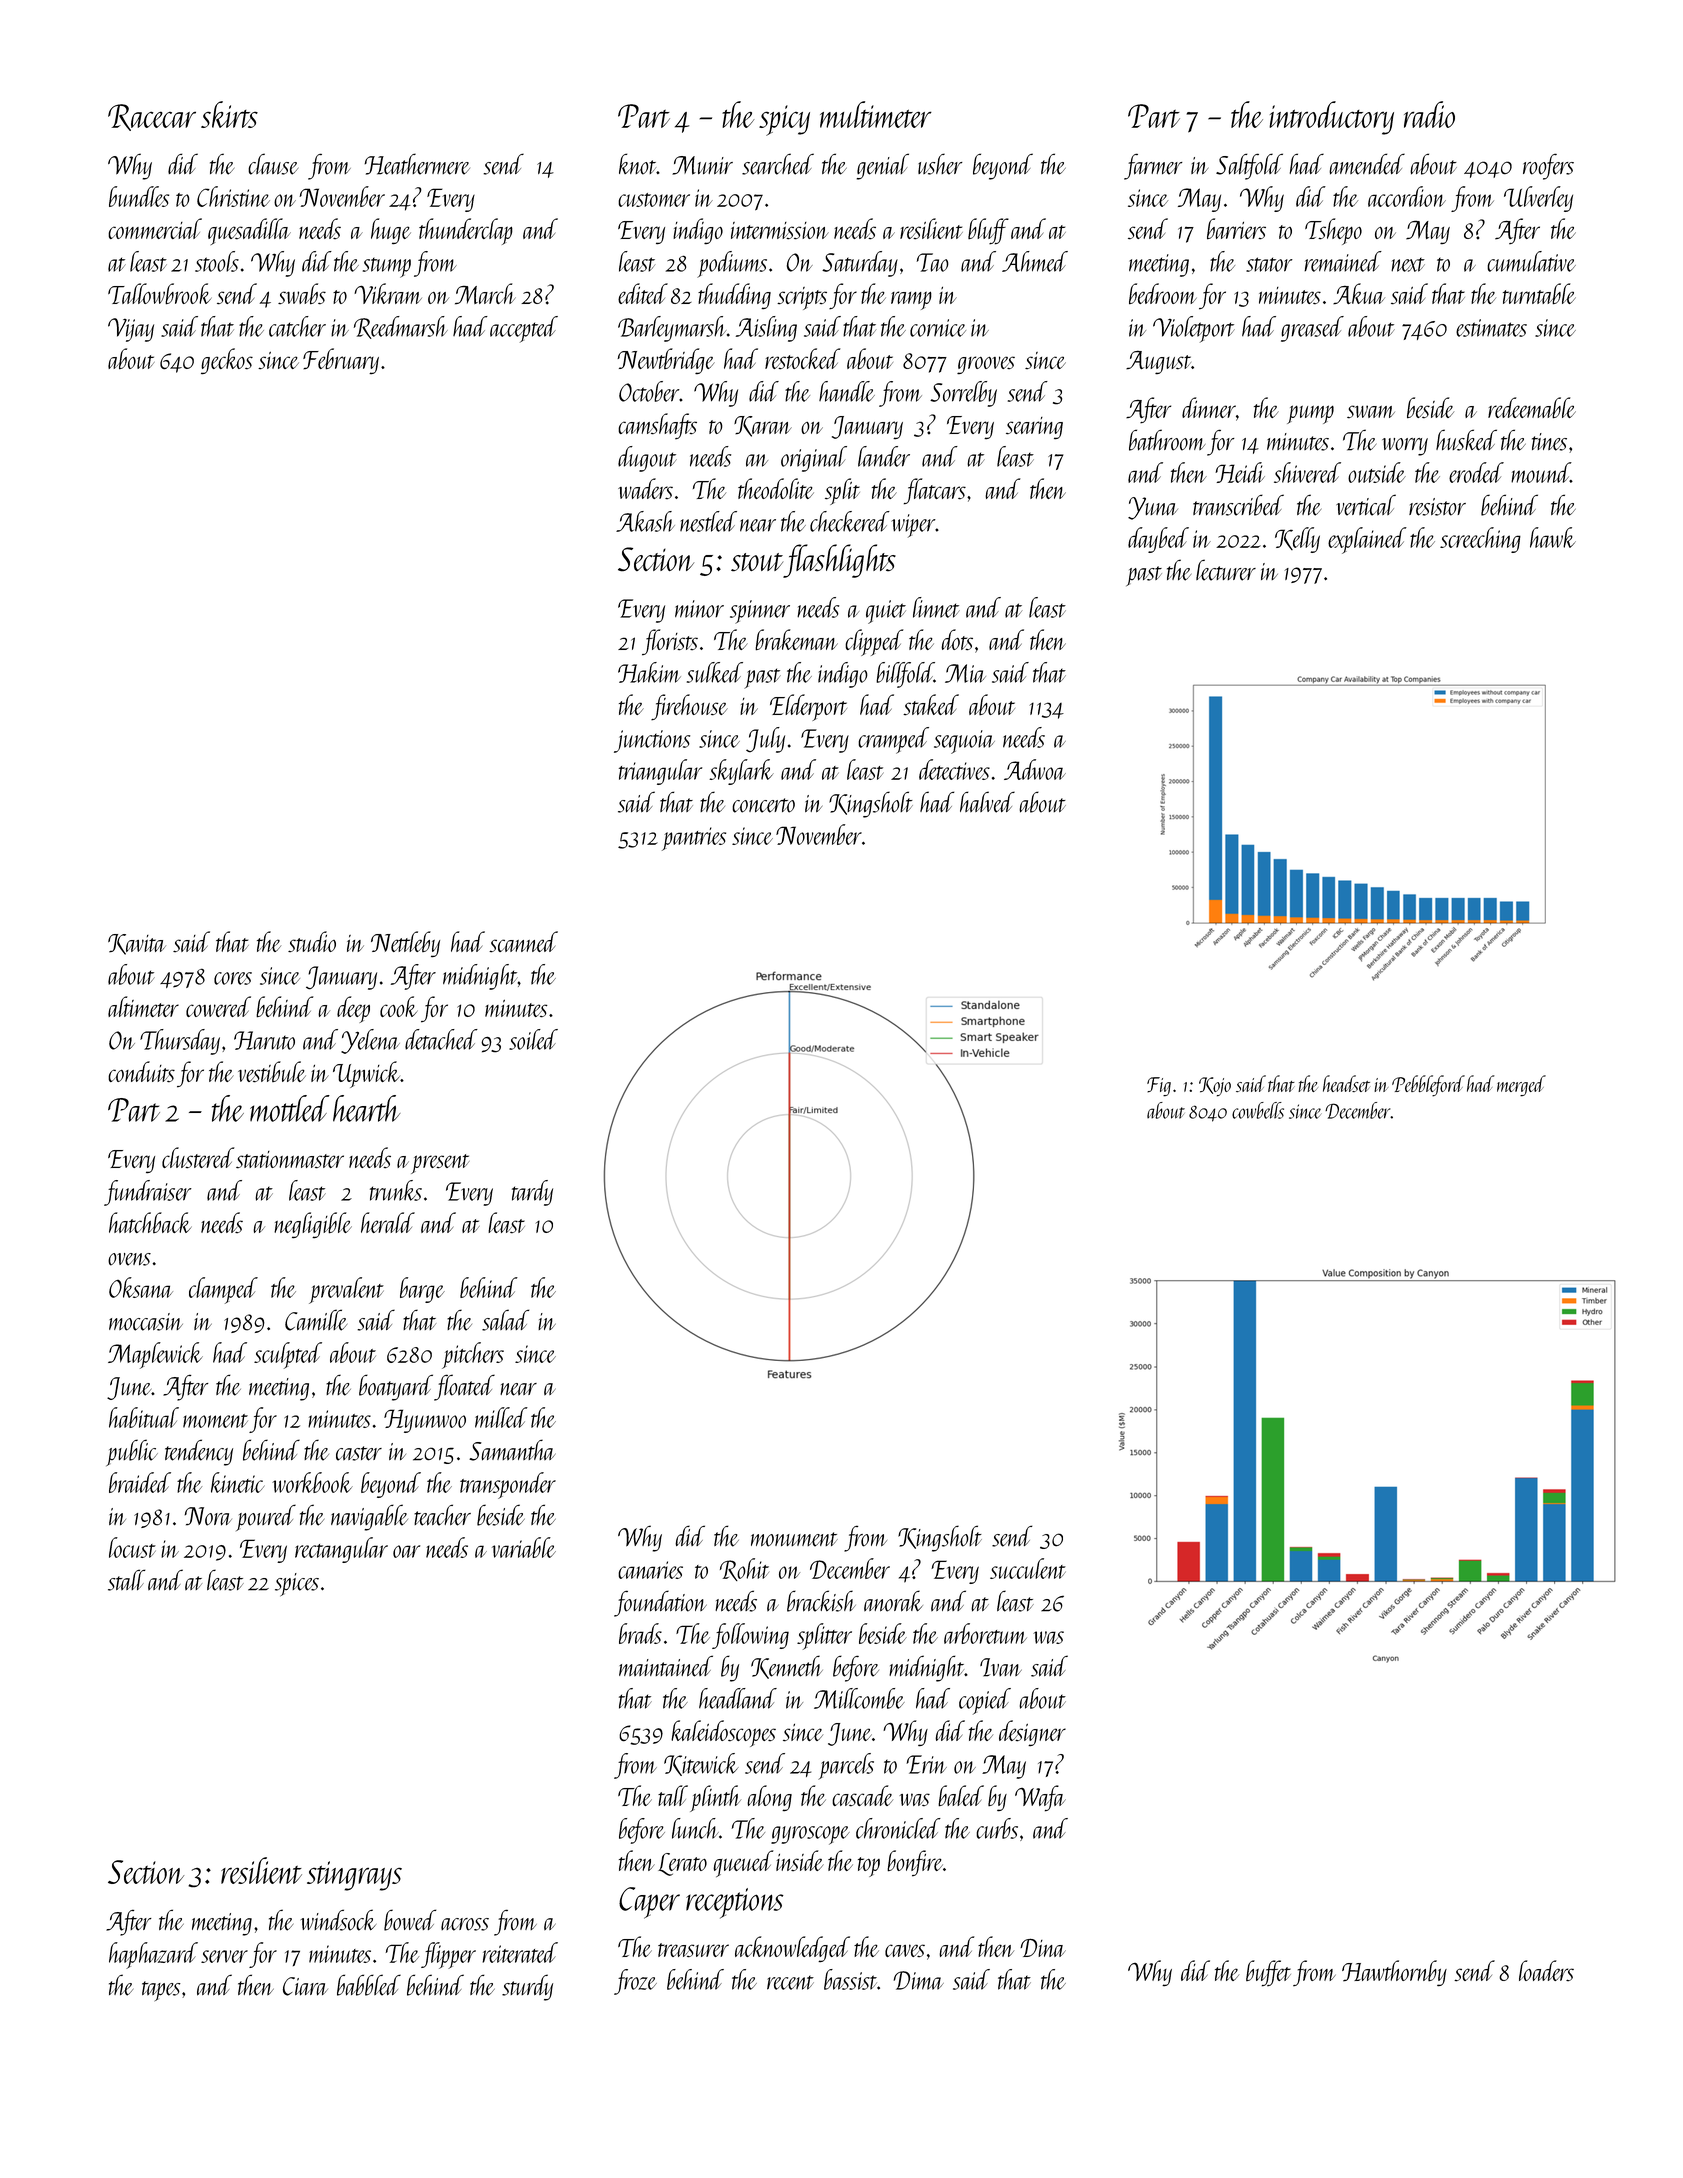 The image size is (1683, 2178). Describe the element at coordinates (417, 164) in the document. I see `Heathermere` at that location.
